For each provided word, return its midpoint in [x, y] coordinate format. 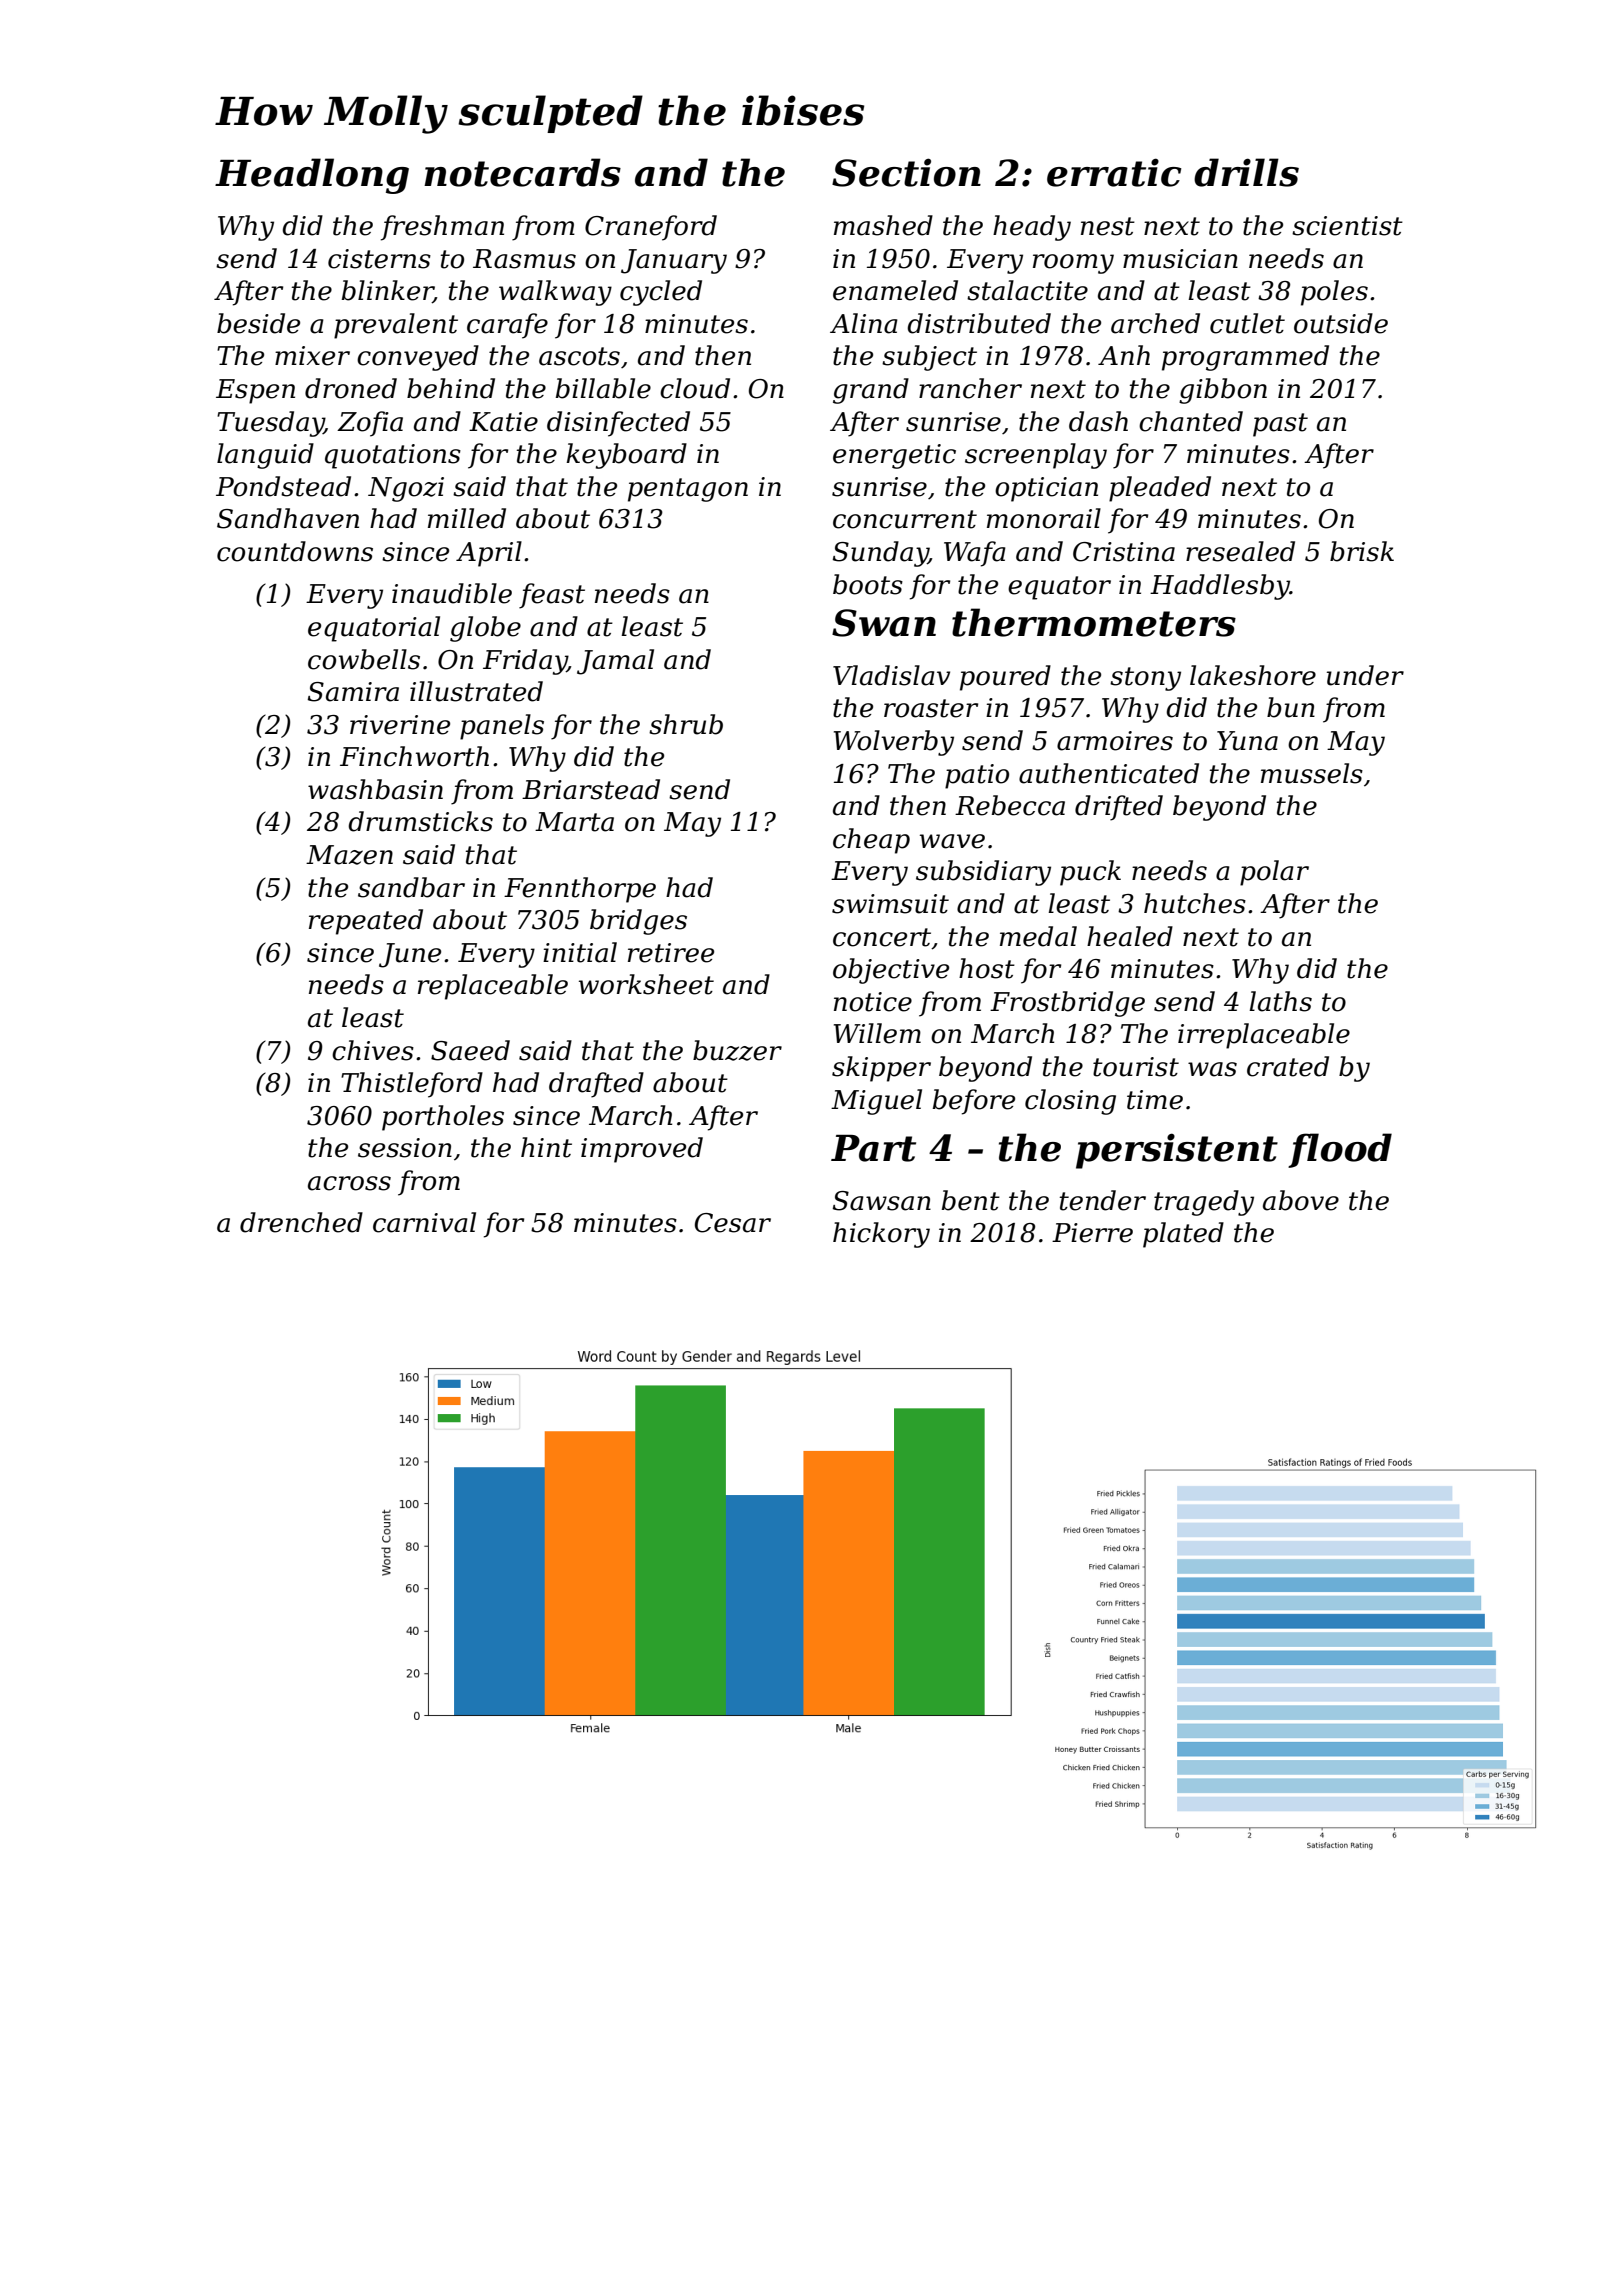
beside [258, 323]
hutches [1195, 903]
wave [952, 841]
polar [1274, 873]
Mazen [349, 855]
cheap [871, 841]
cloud [695, 388]
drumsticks [420, 821]
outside [1341, 323]
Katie [503, 422]
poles [1334, 293]
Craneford [651, 228]
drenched [301, 1222]
